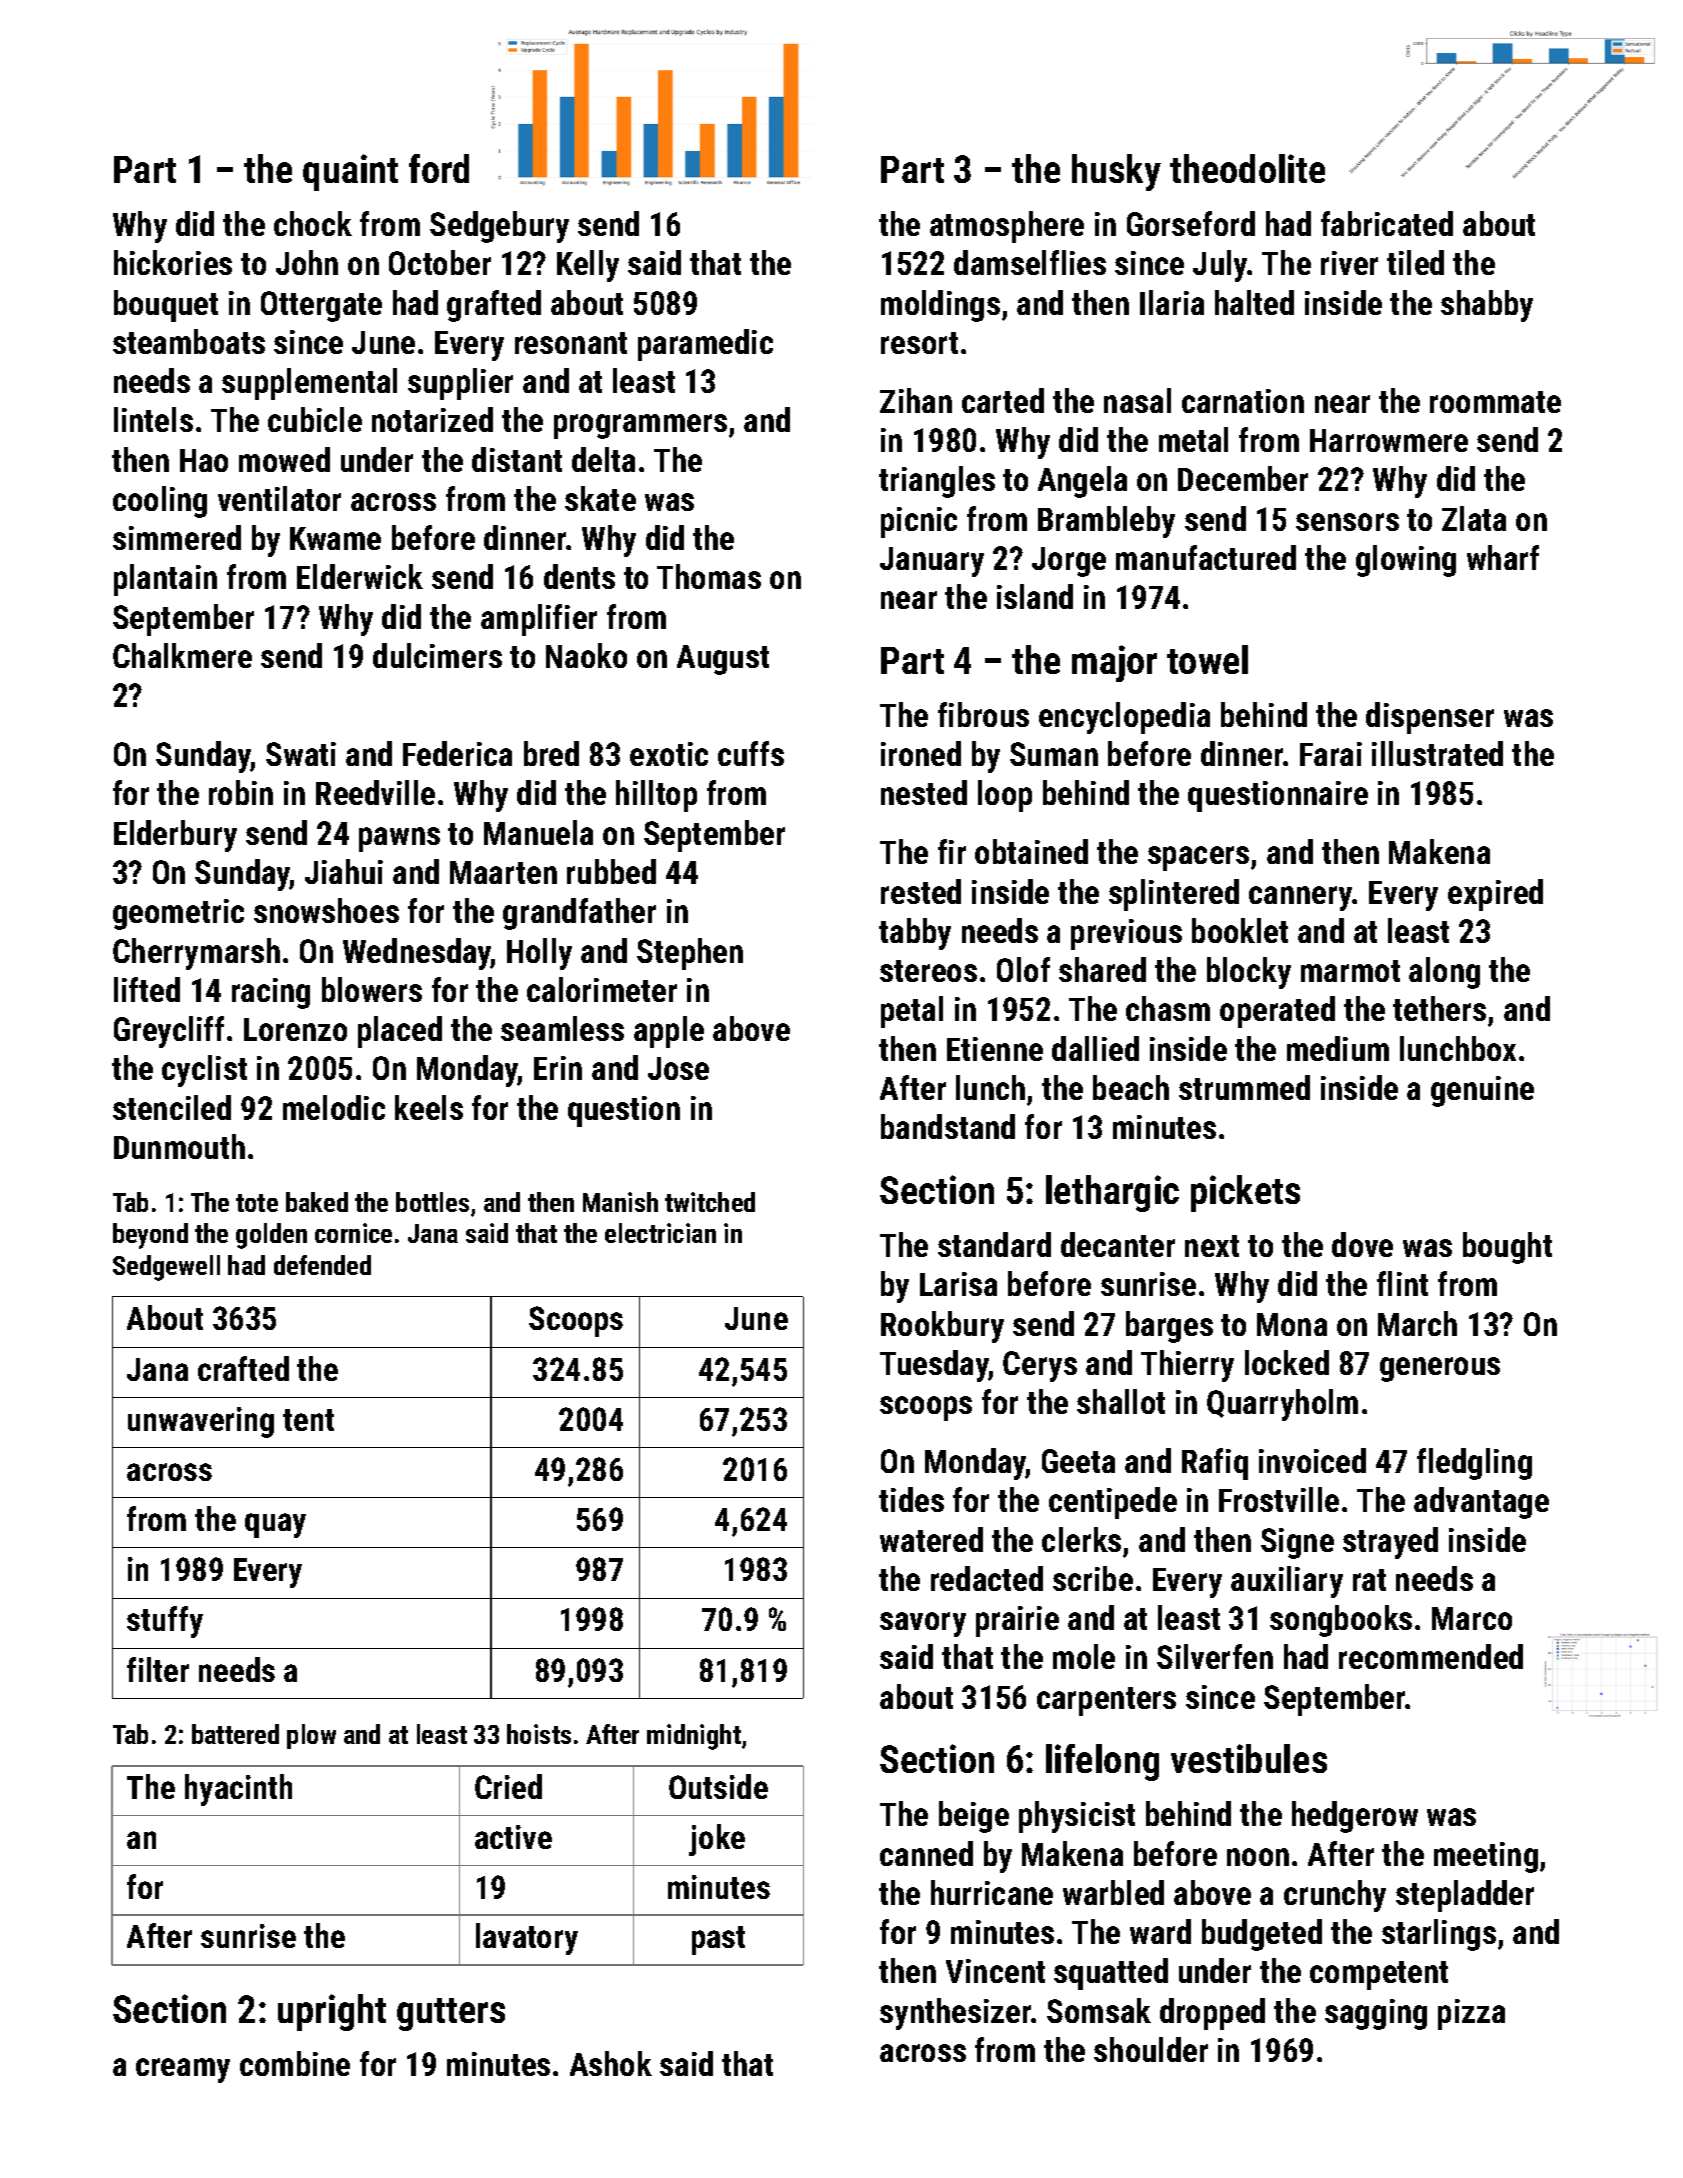 The image size is (1683, 2178). I want to click on dents, so click(579, 576).
